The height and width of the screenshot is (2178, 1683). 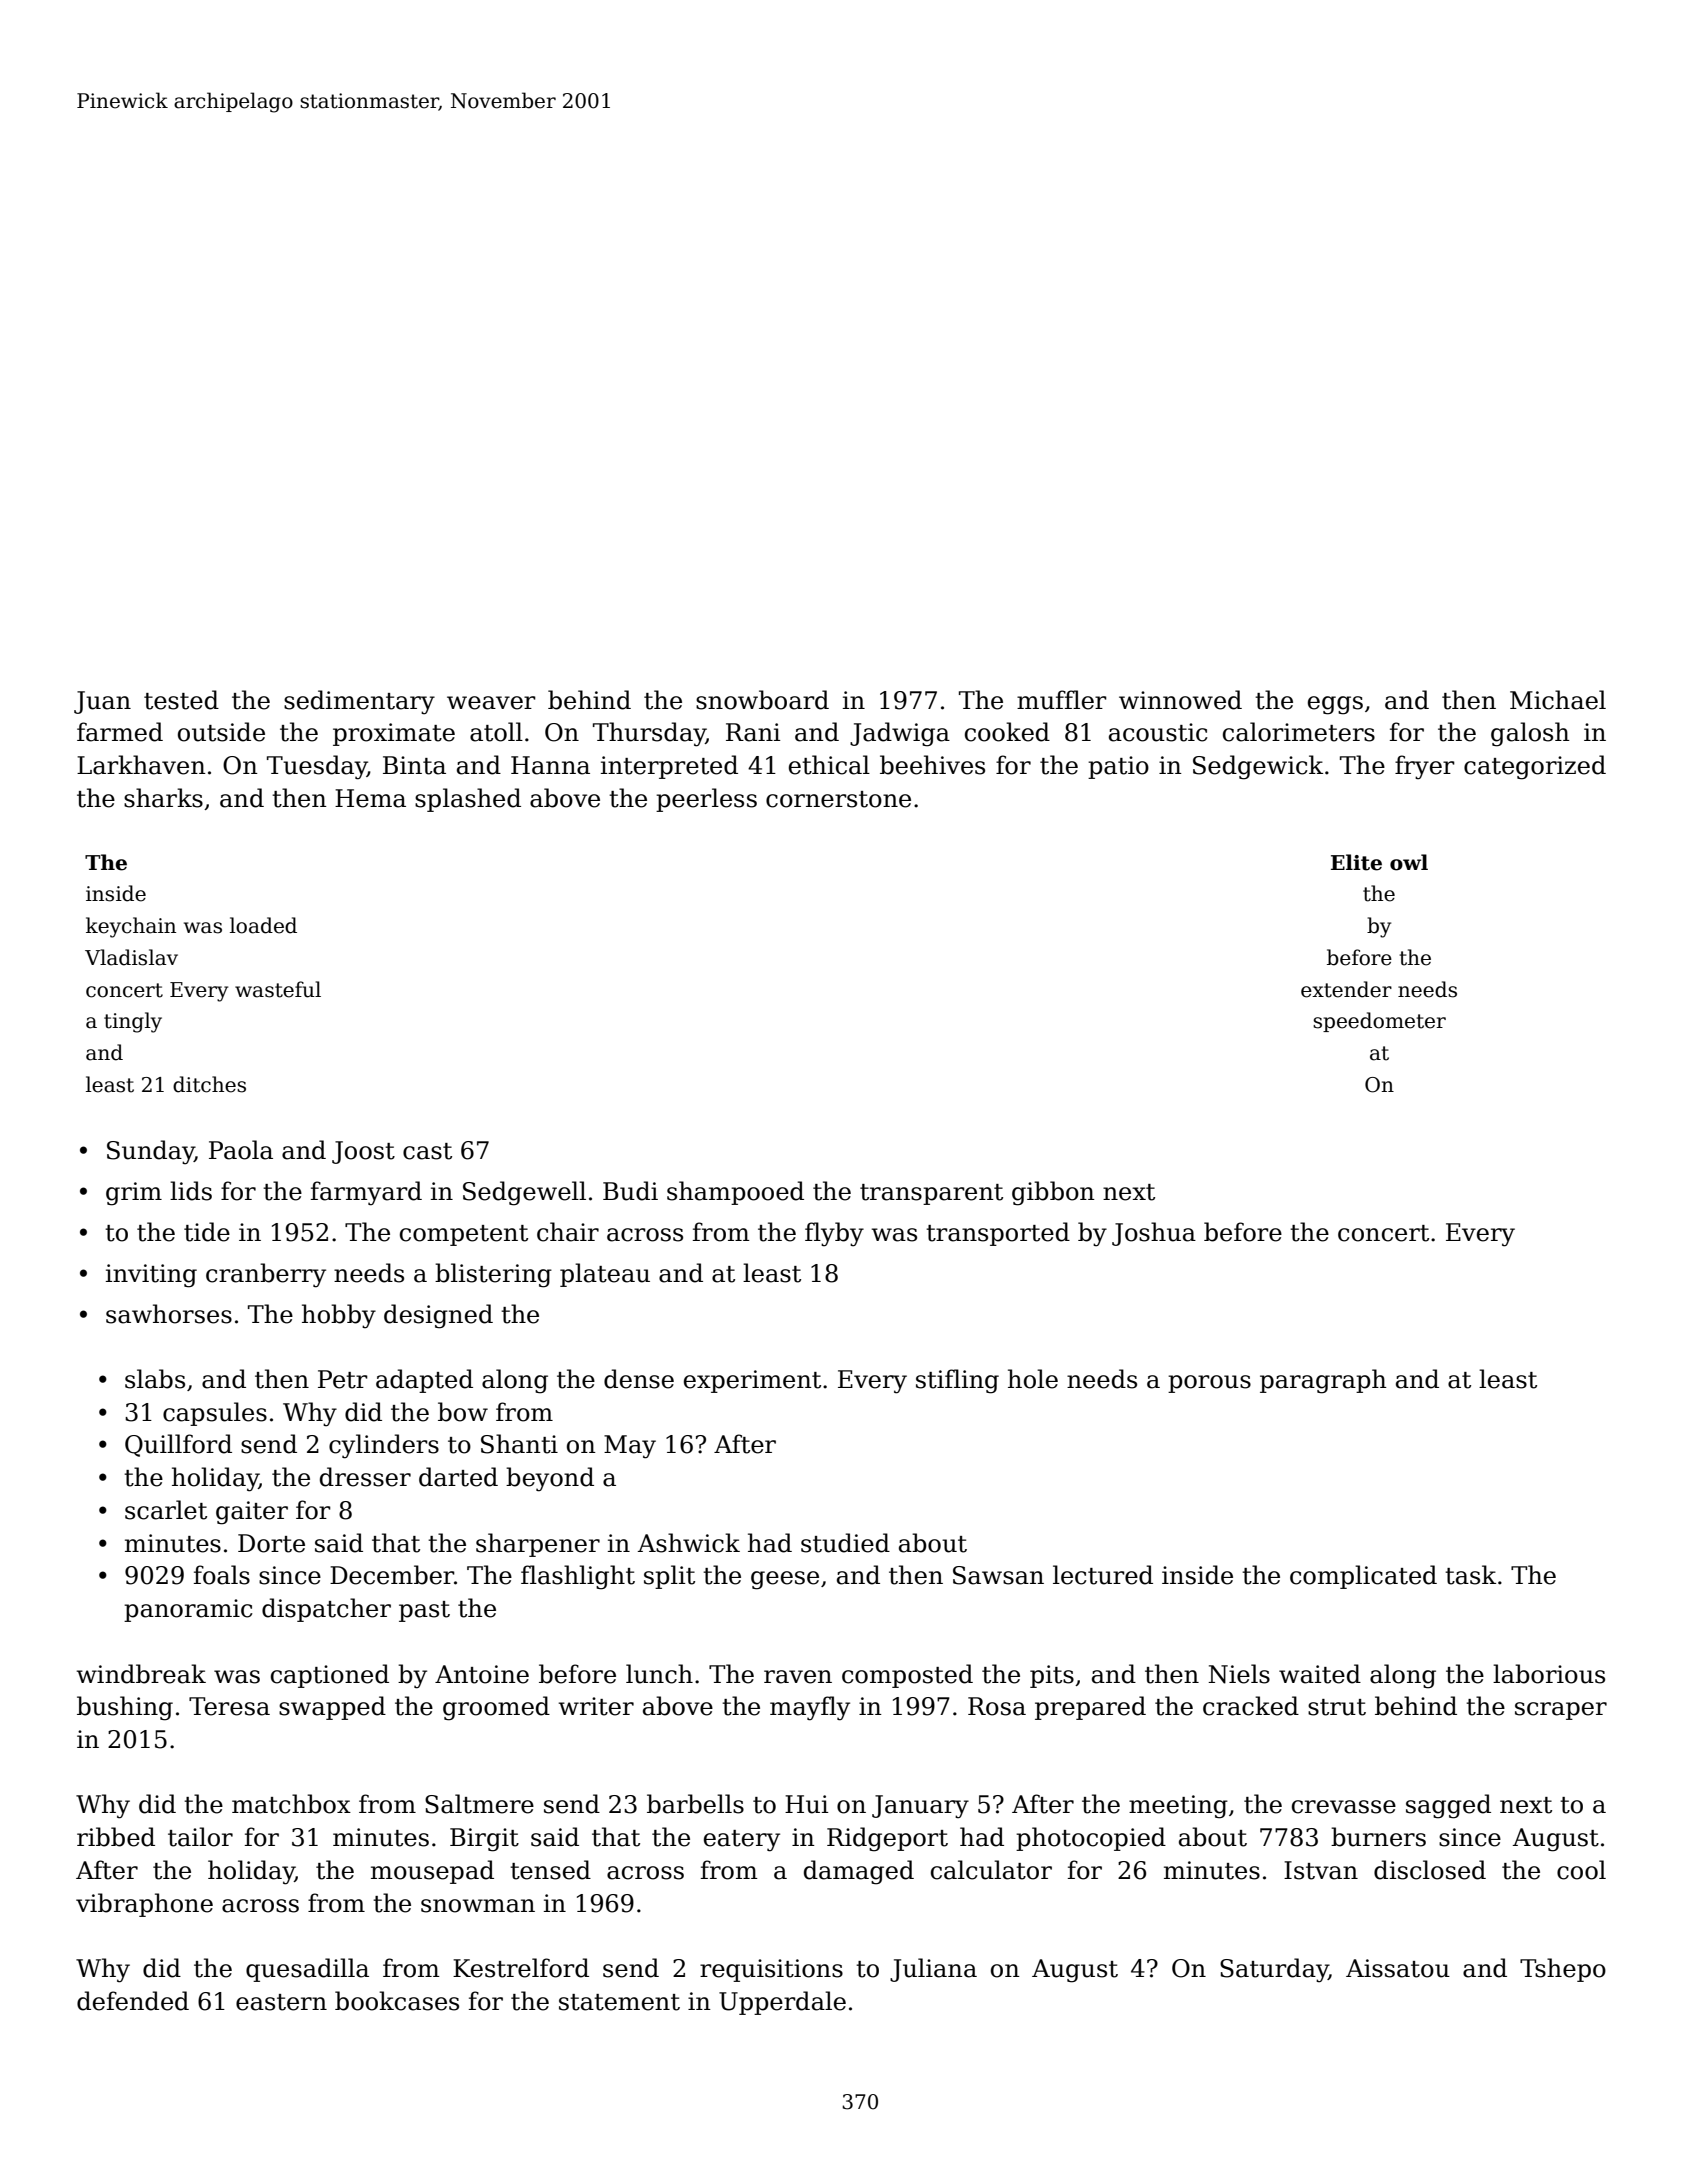 What do you see at coordinates (1448, 1806) in the screenshot?
I see `sagged` at bounding box center [1448, 1806].
